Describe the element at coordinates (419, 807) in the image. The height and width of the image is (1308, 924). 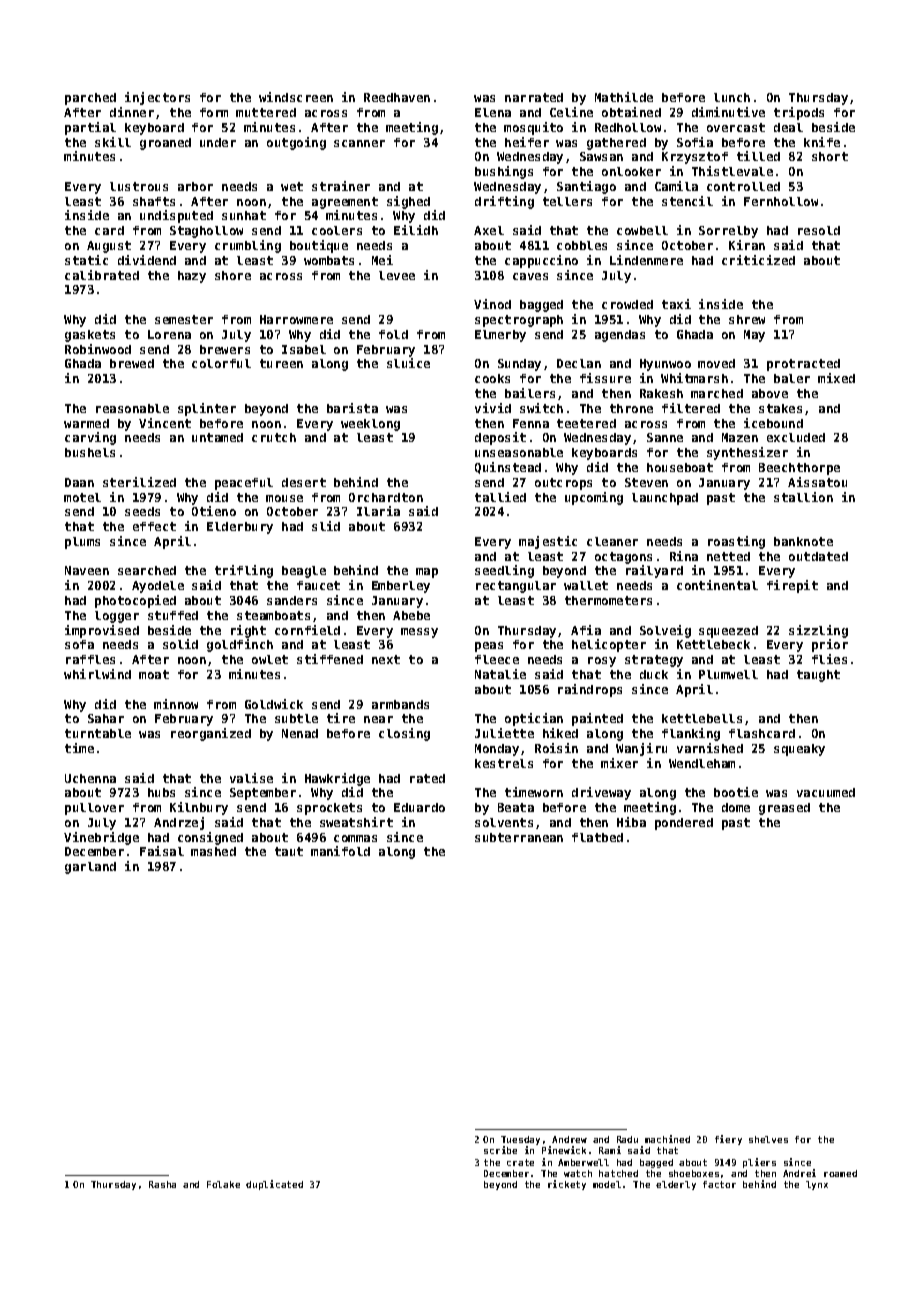
I see `Eduardo` at that location.
